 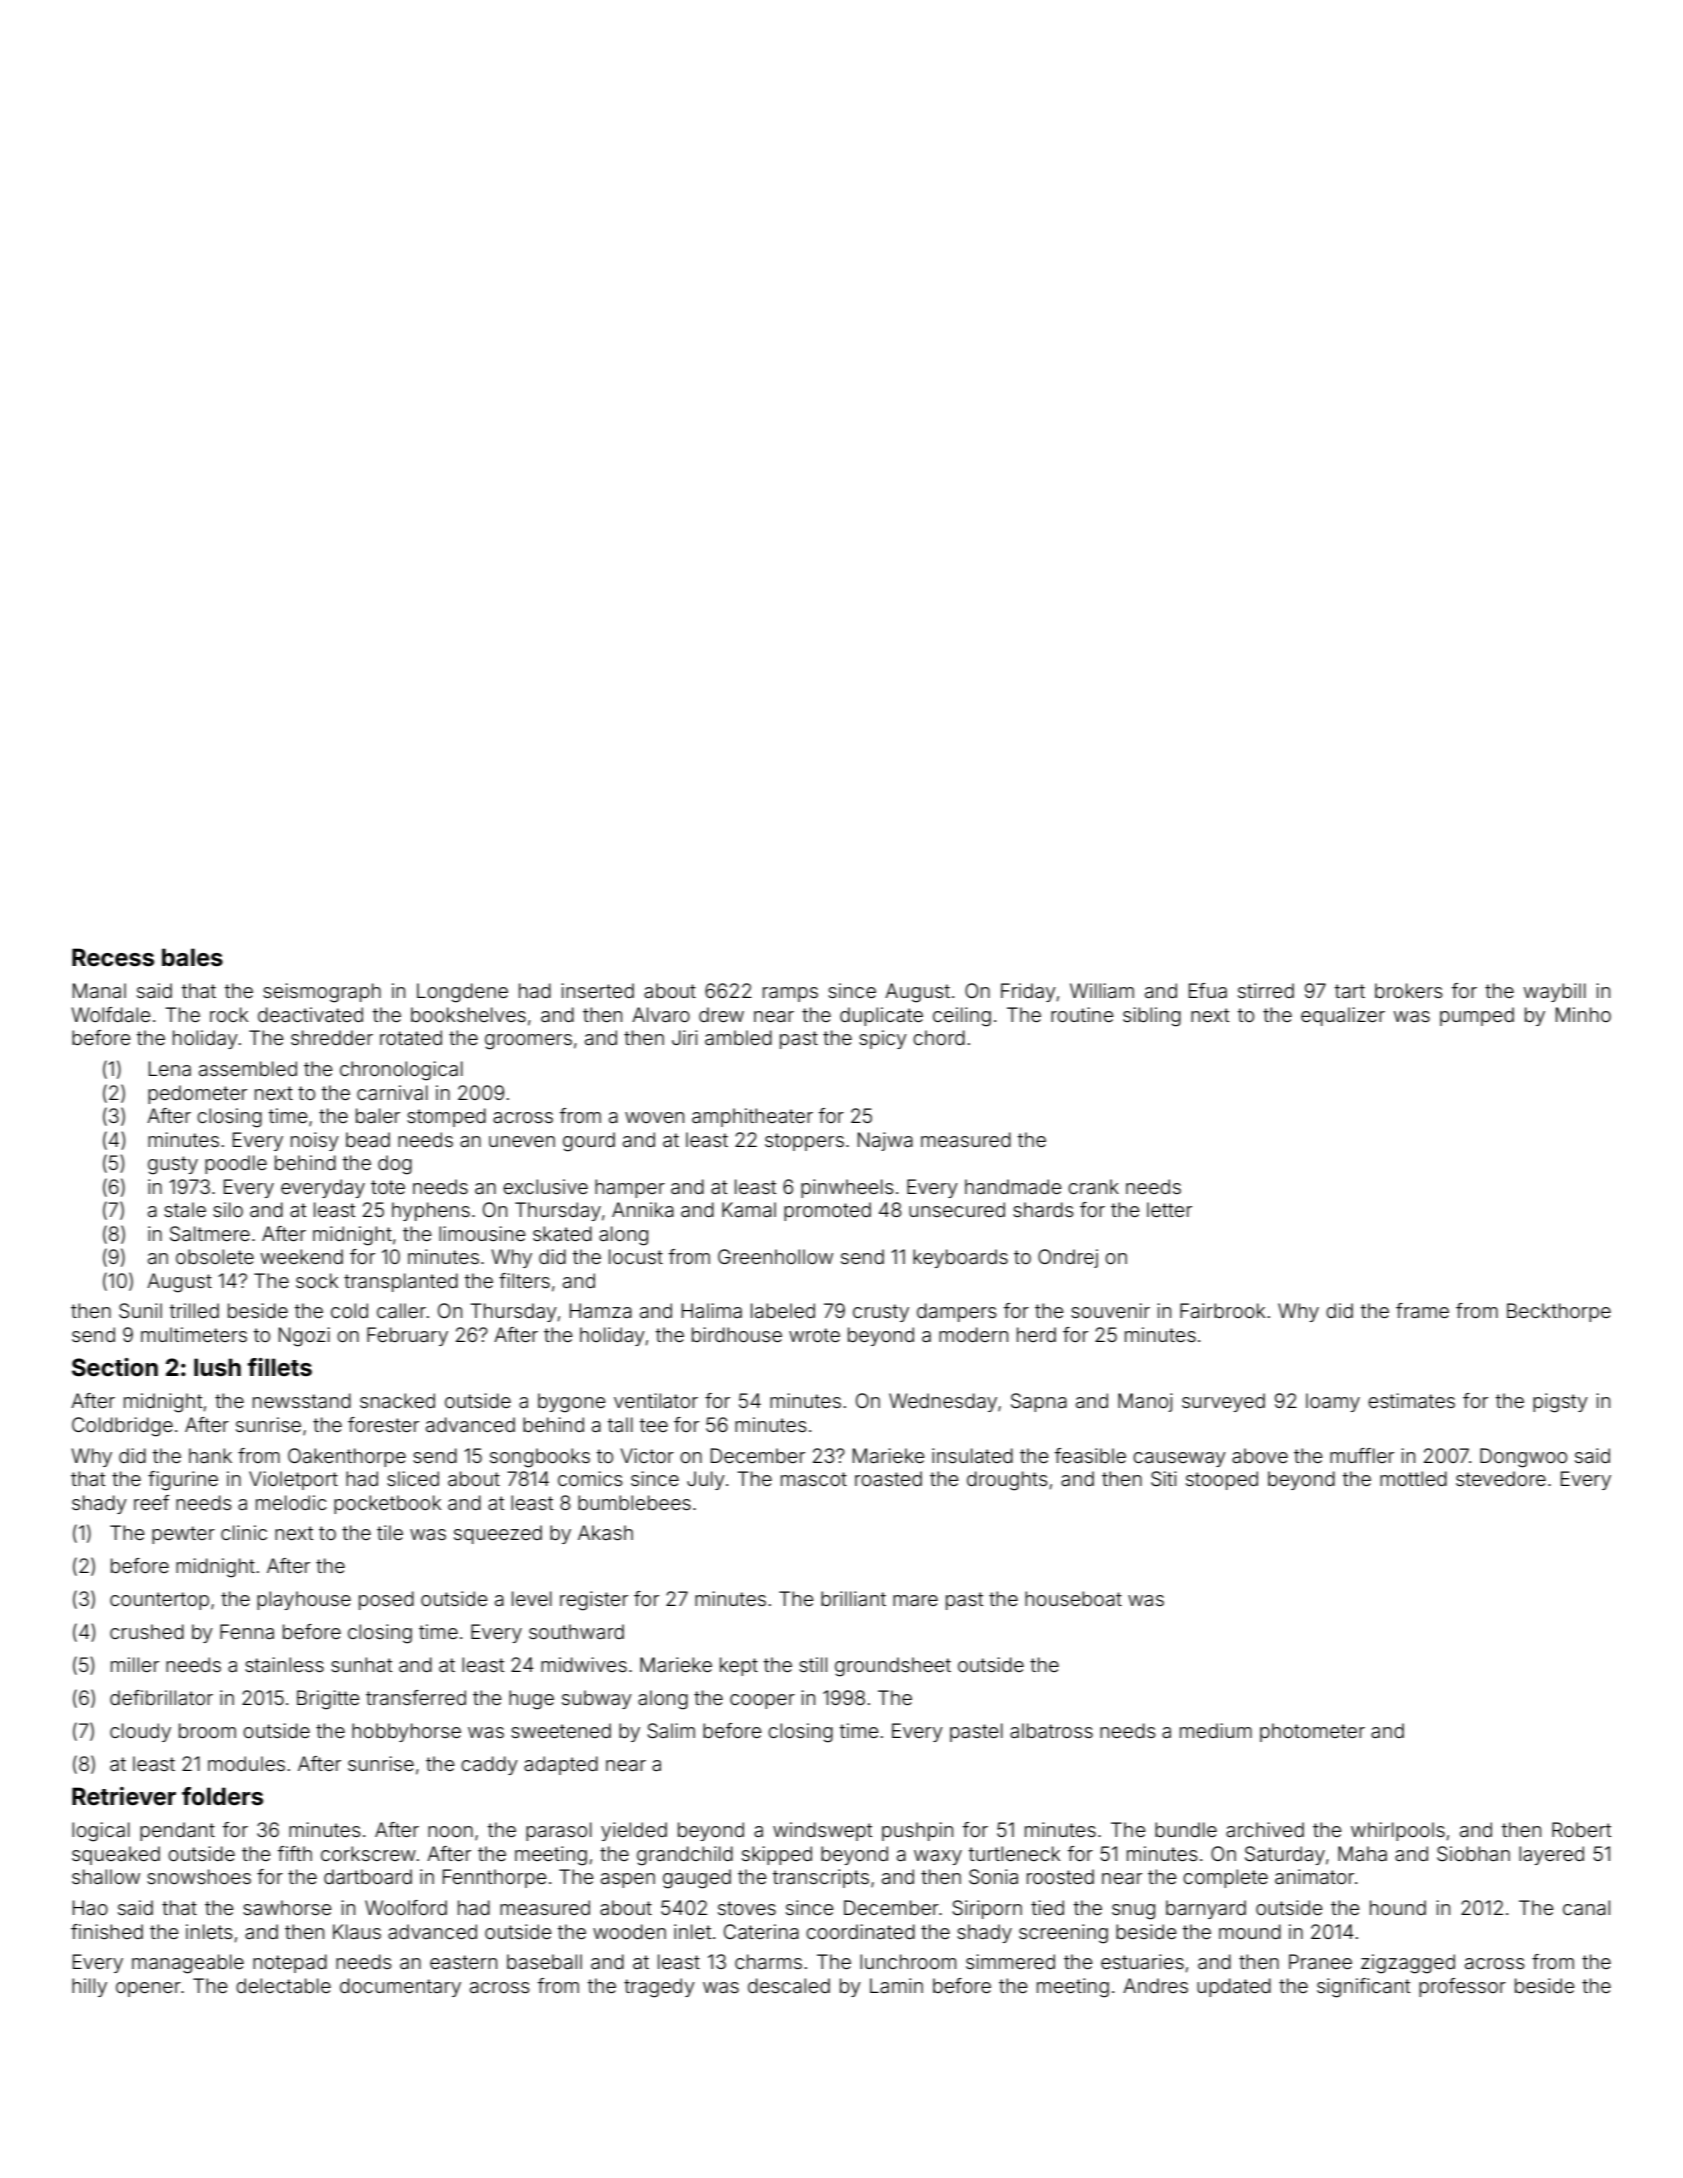 What do you see at coordinates (192, 957) in the document?
I see `bales` at bounding box center [192, 957].
